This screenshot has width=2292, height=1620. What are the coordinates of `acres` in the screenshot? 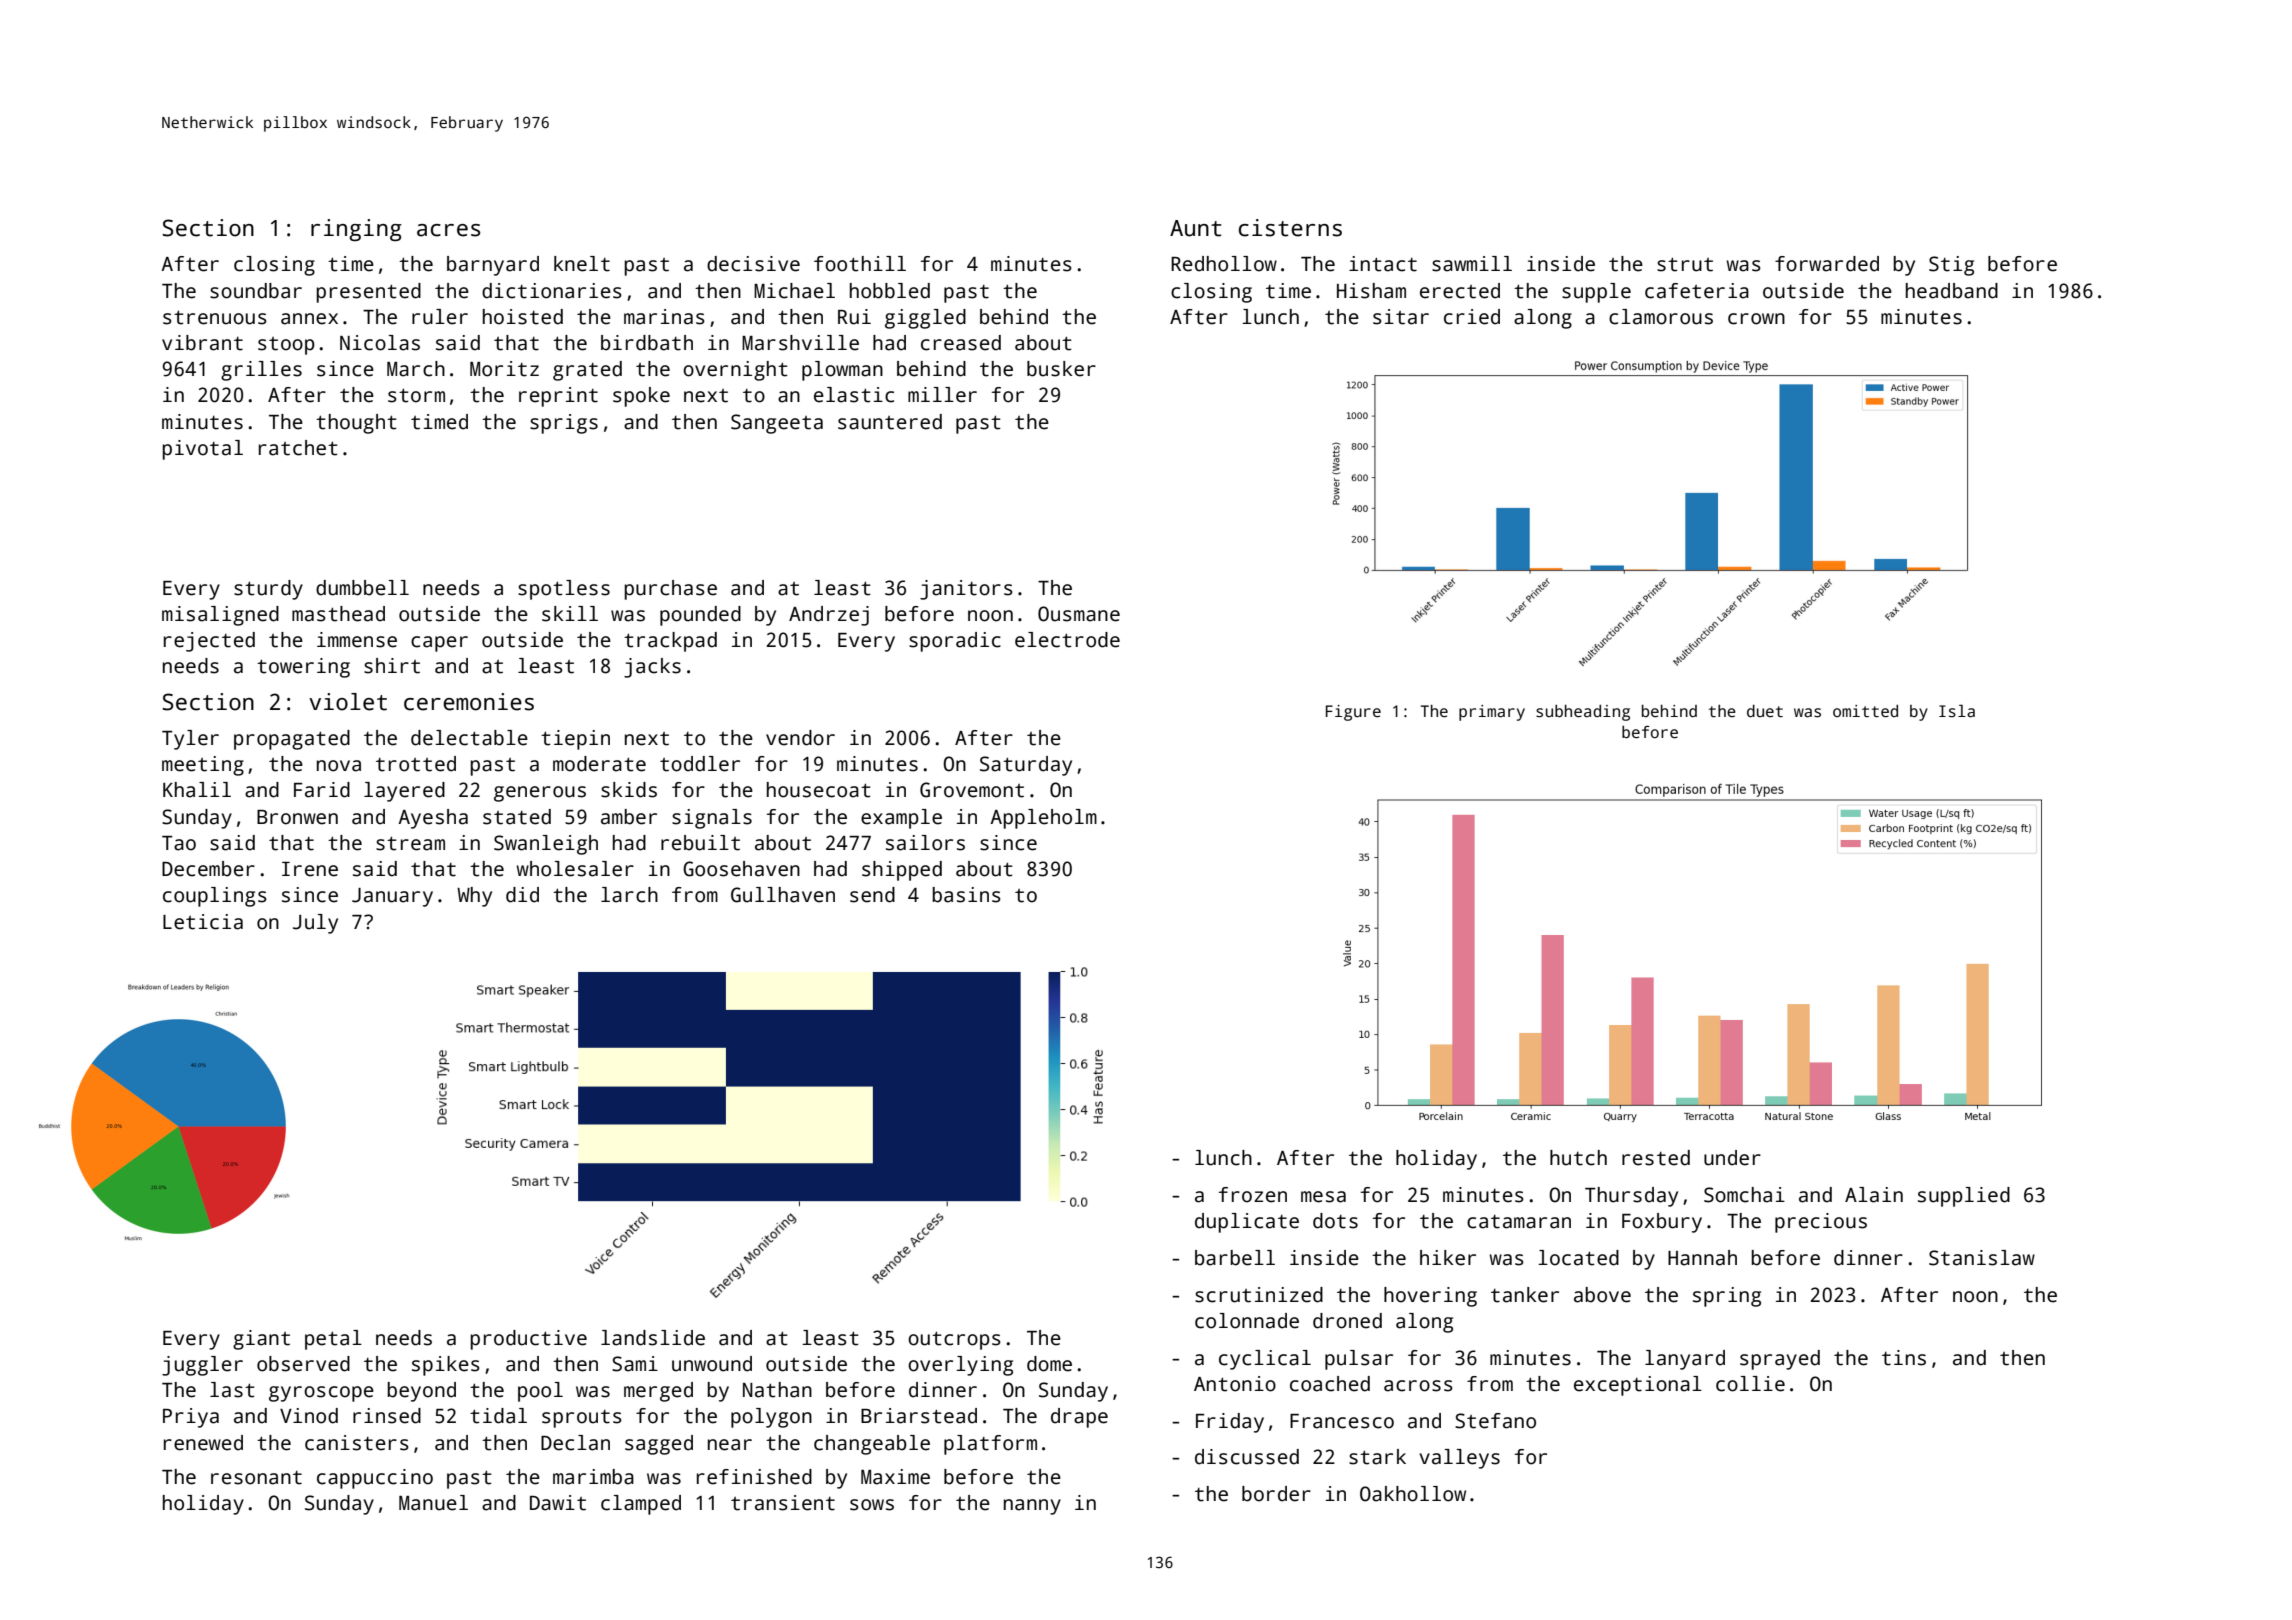 It's located at (448, 230).
